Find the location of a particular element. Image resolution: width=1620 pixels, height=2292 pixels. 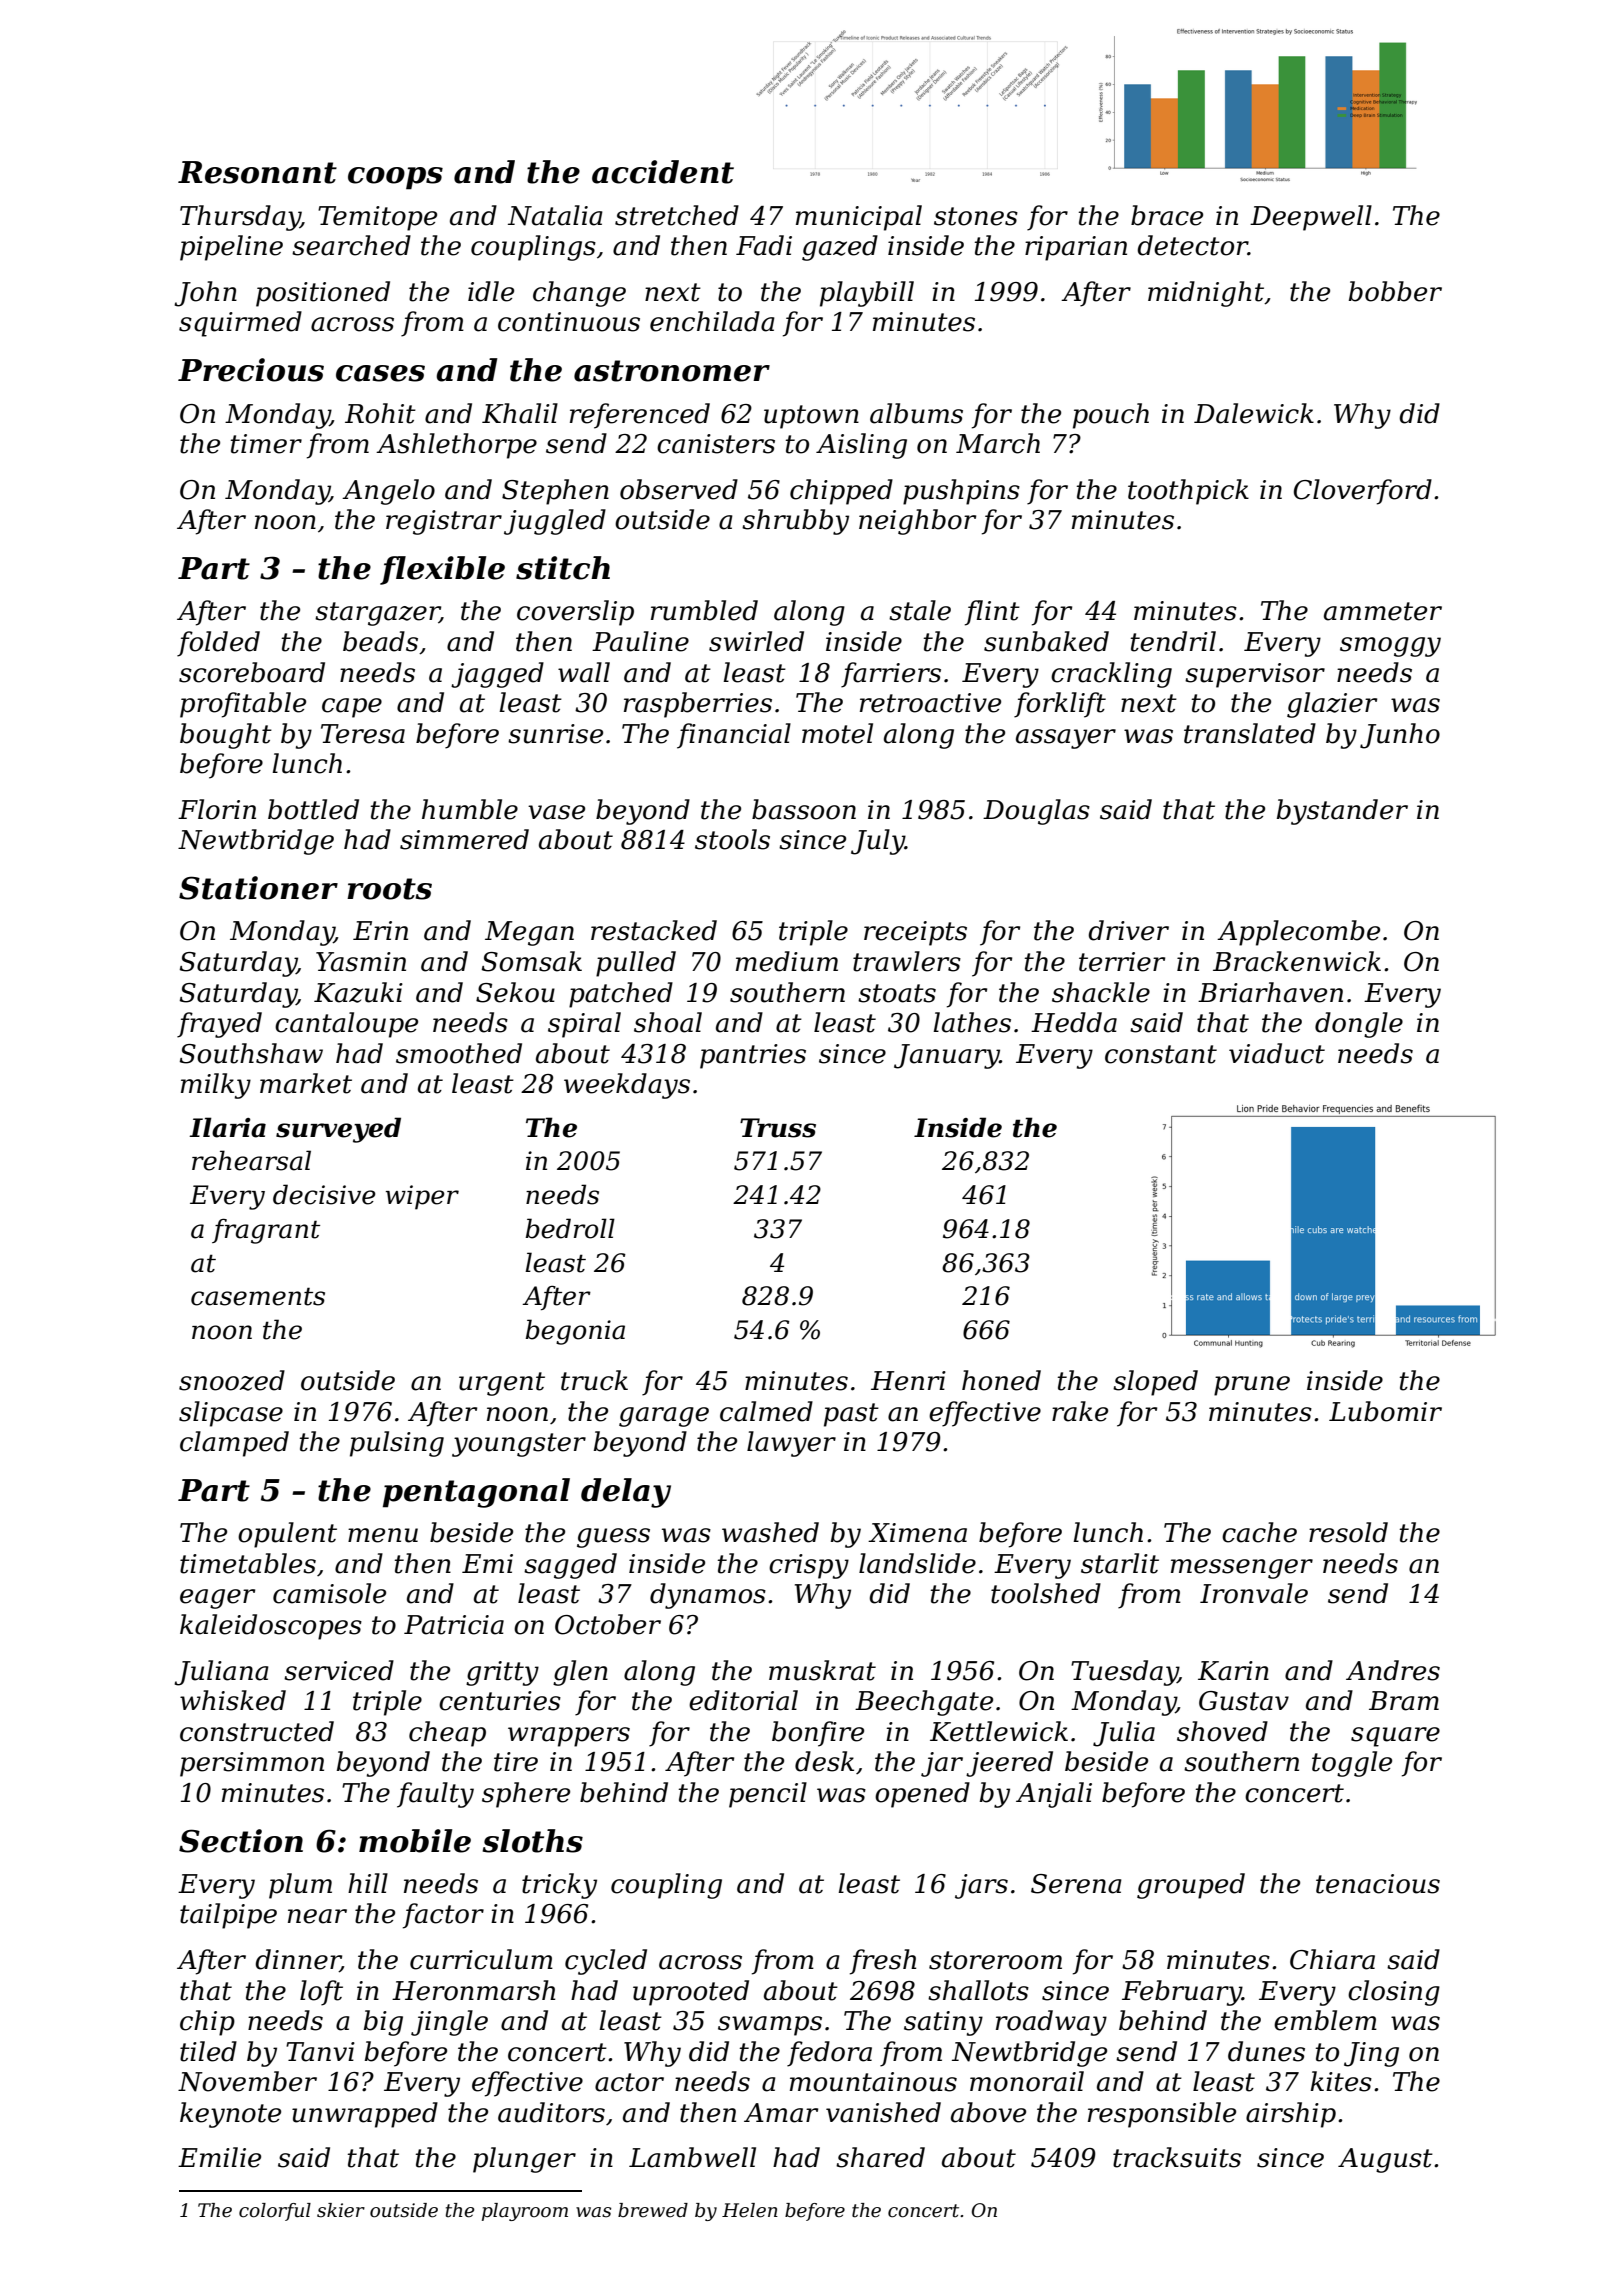

dunes is located at coordinates (1266, 2051).
